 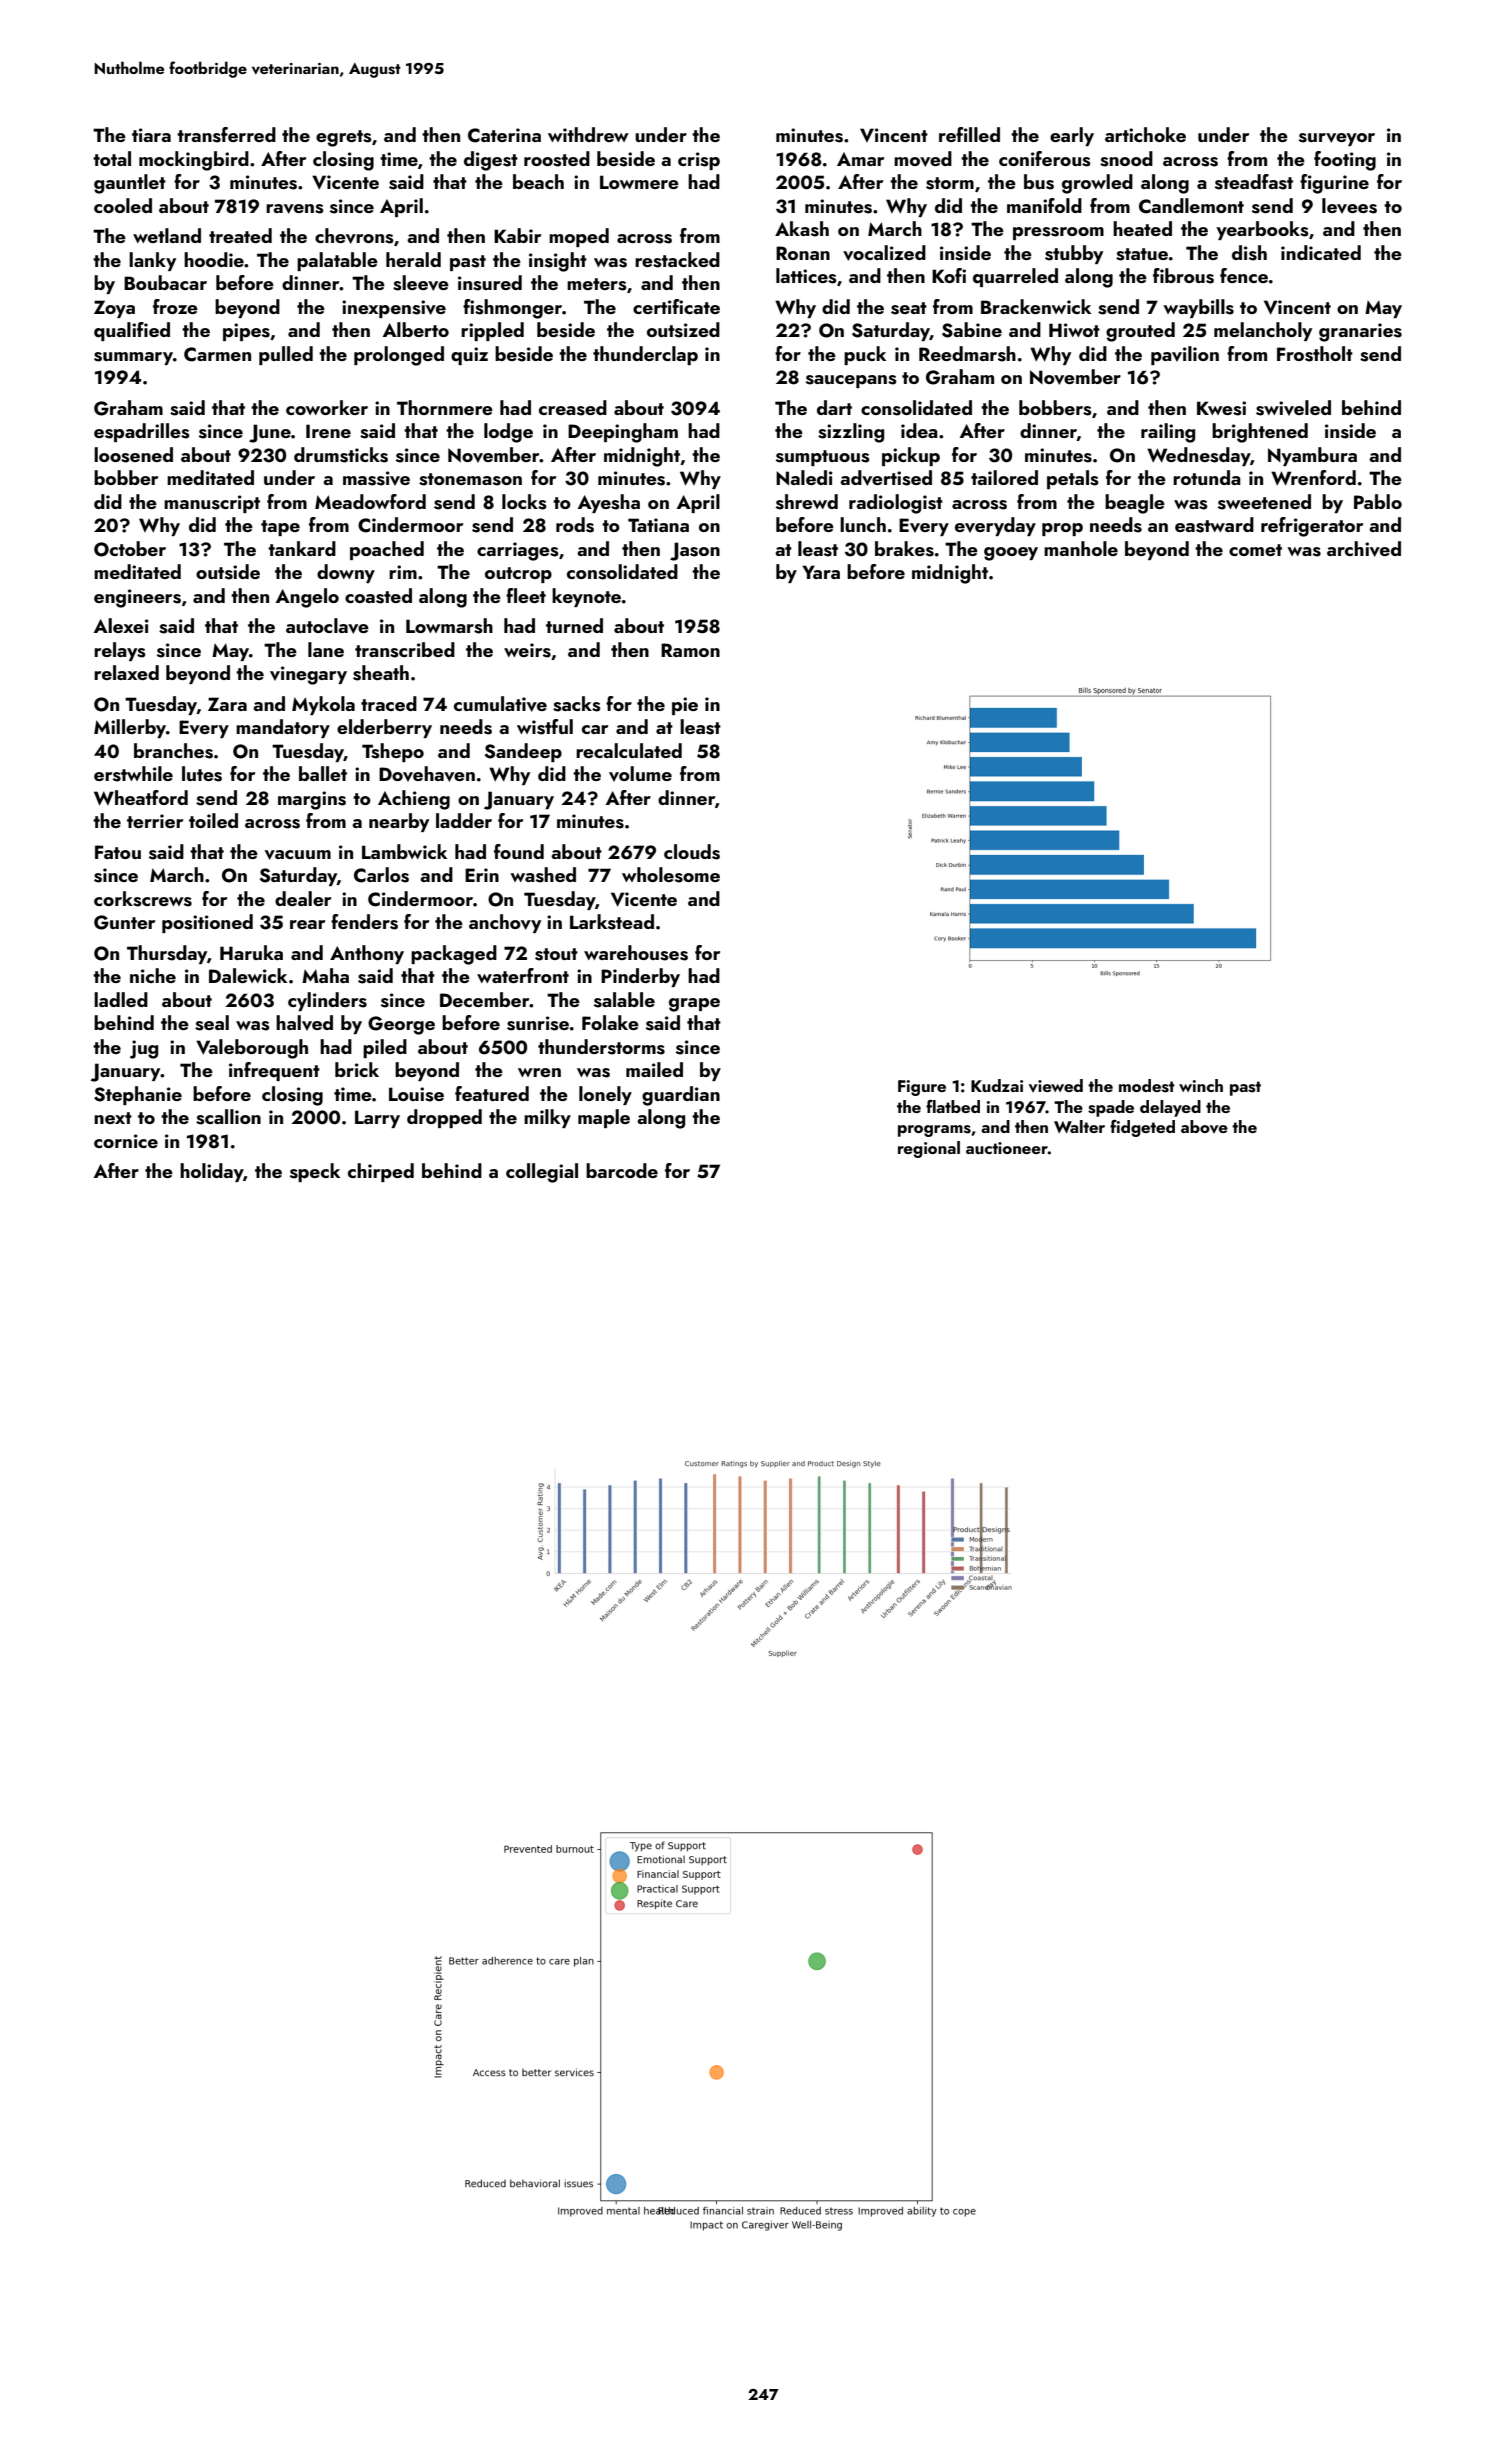 I want to click on surveyor, so click(x=1337, y=139).
